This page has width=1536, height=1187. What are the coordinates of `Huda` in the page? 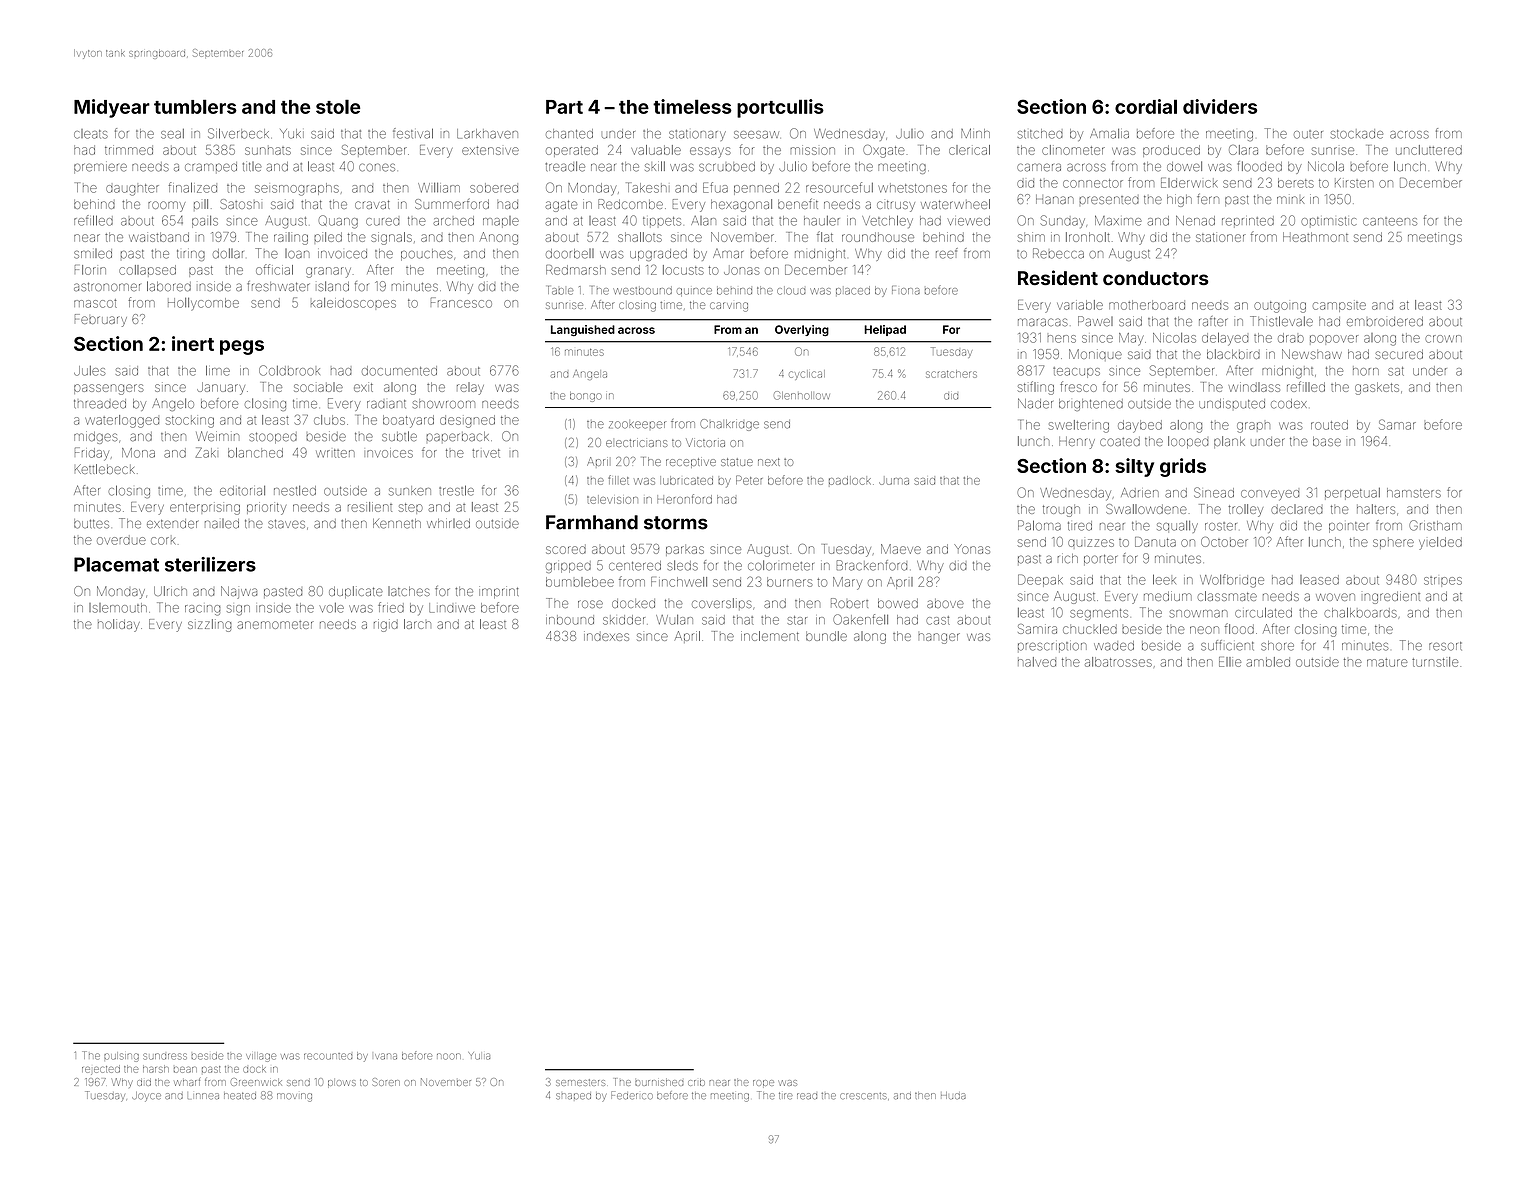 It's located at (953, 1095).
